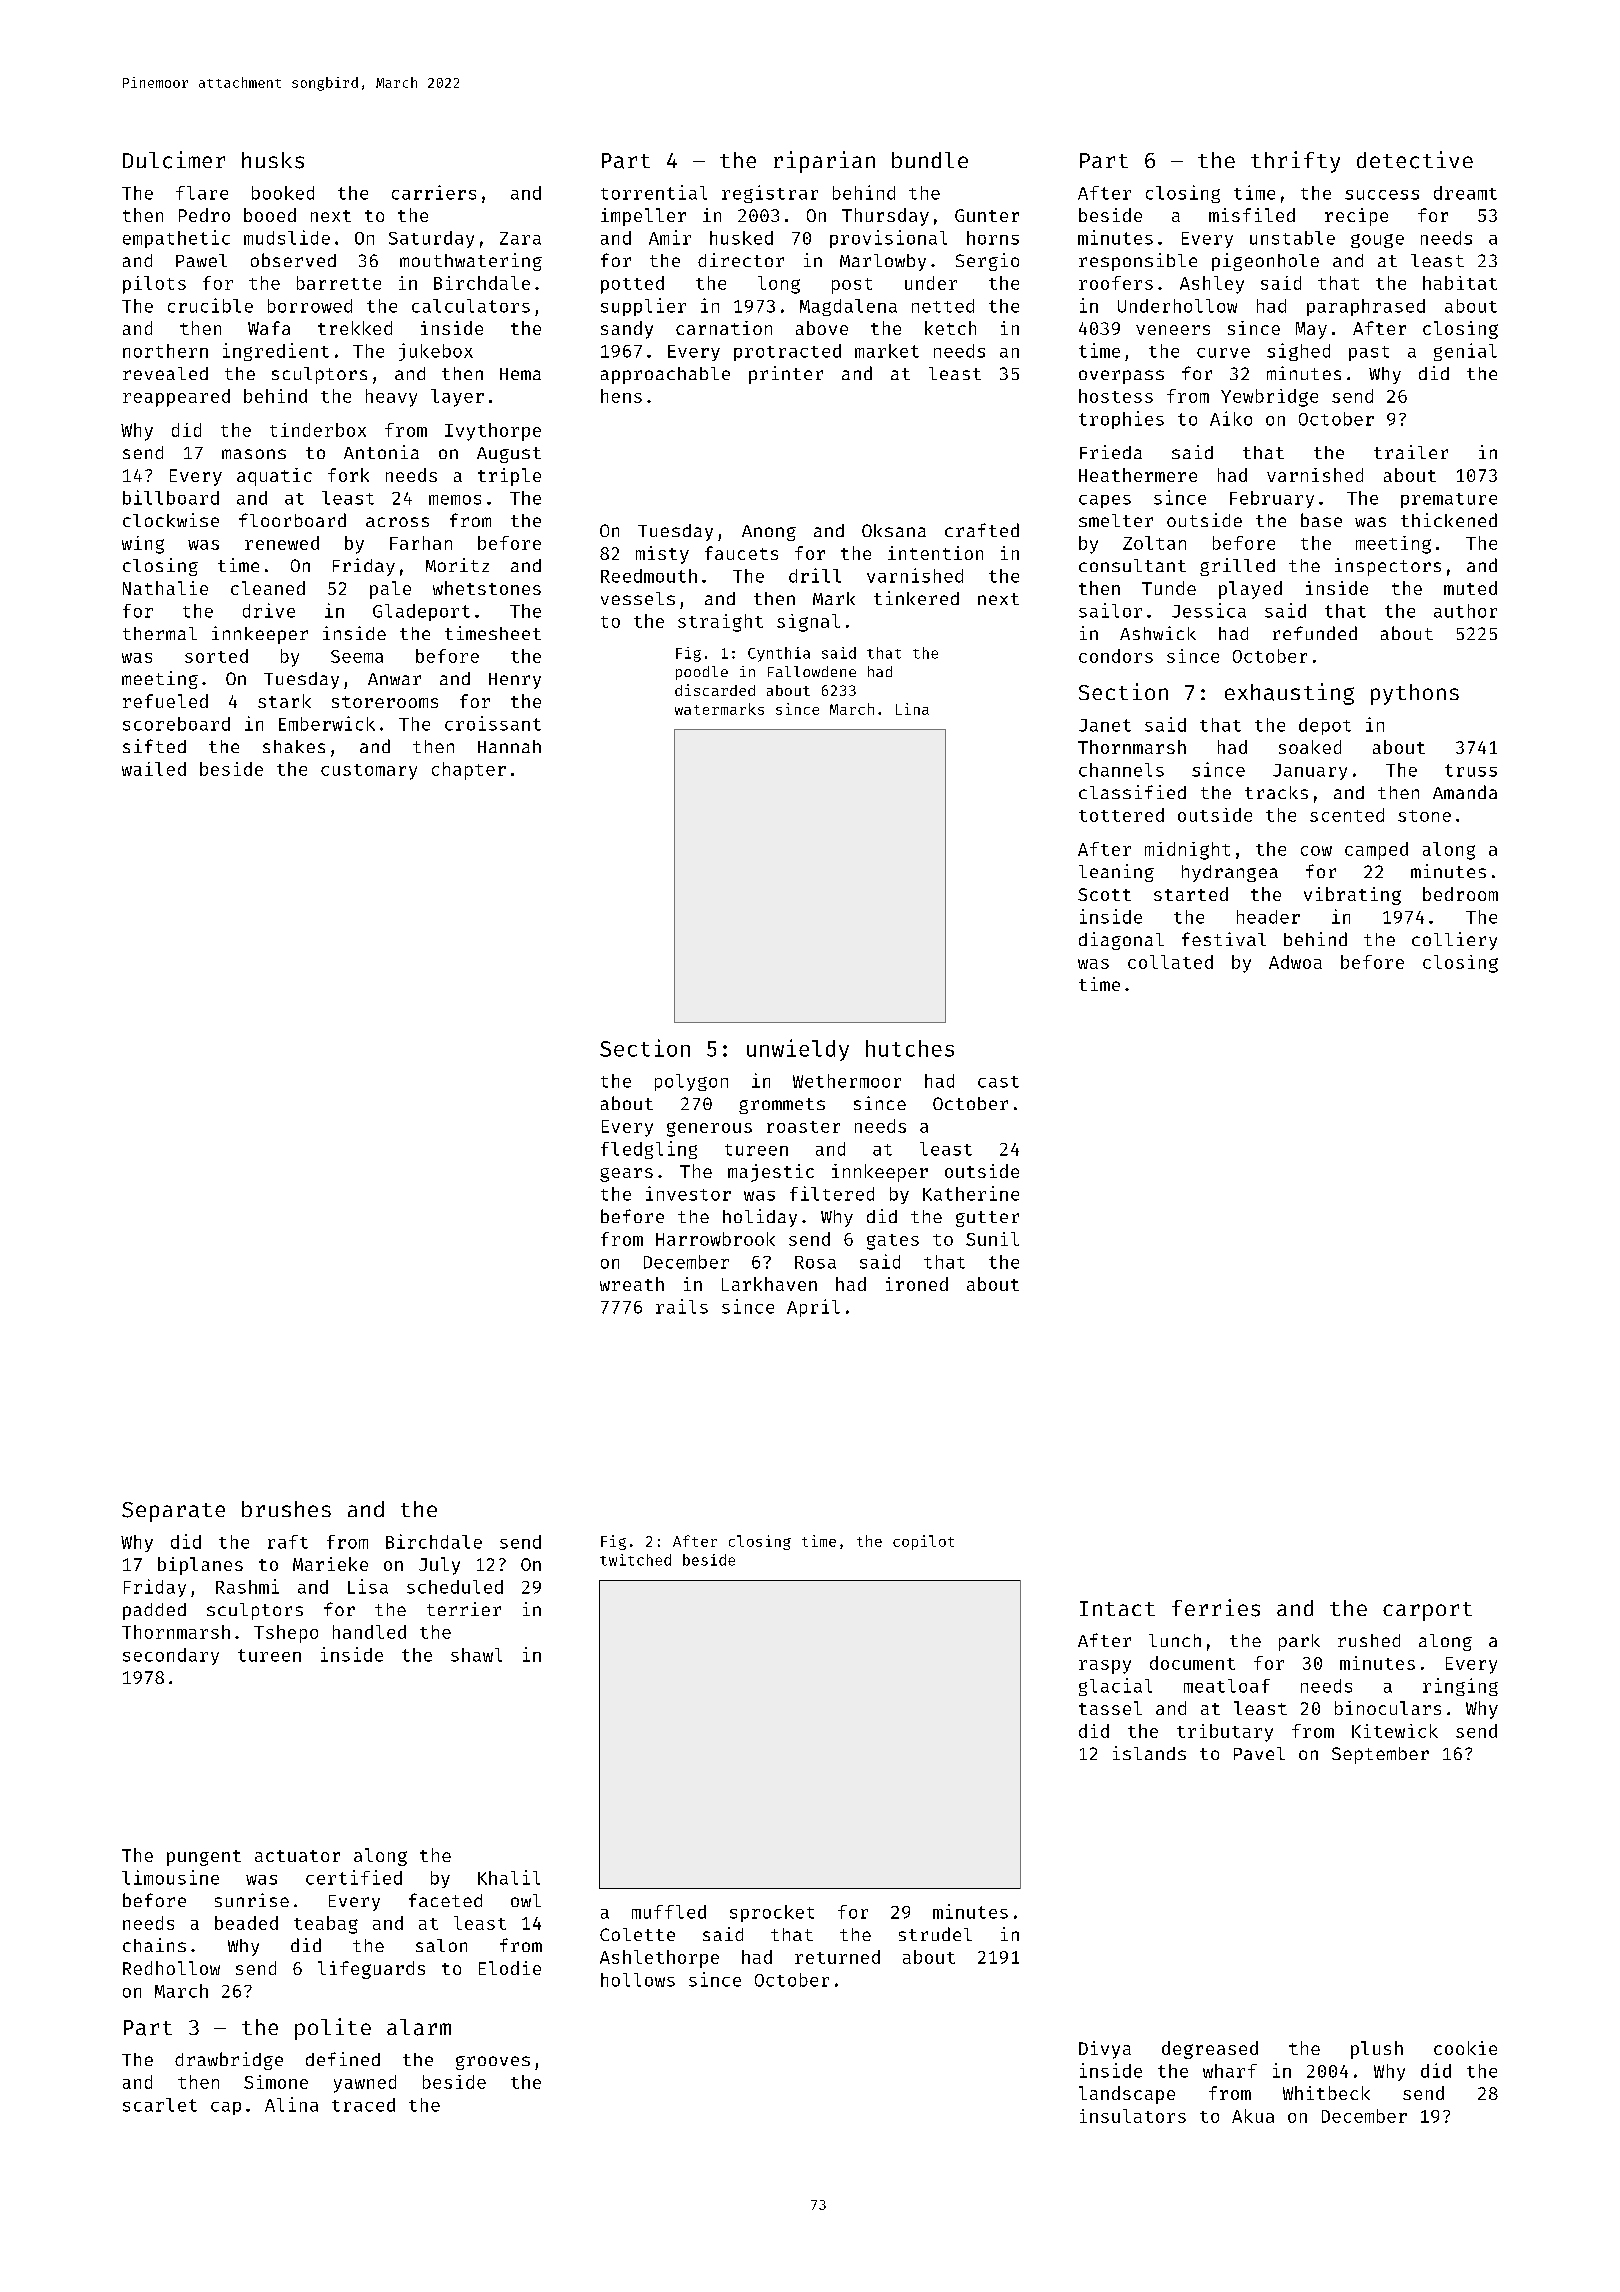 This document has width=1620, height=2292. Describe the element at coordinates (930, 160) in the document. I see `bundle` at that location.
